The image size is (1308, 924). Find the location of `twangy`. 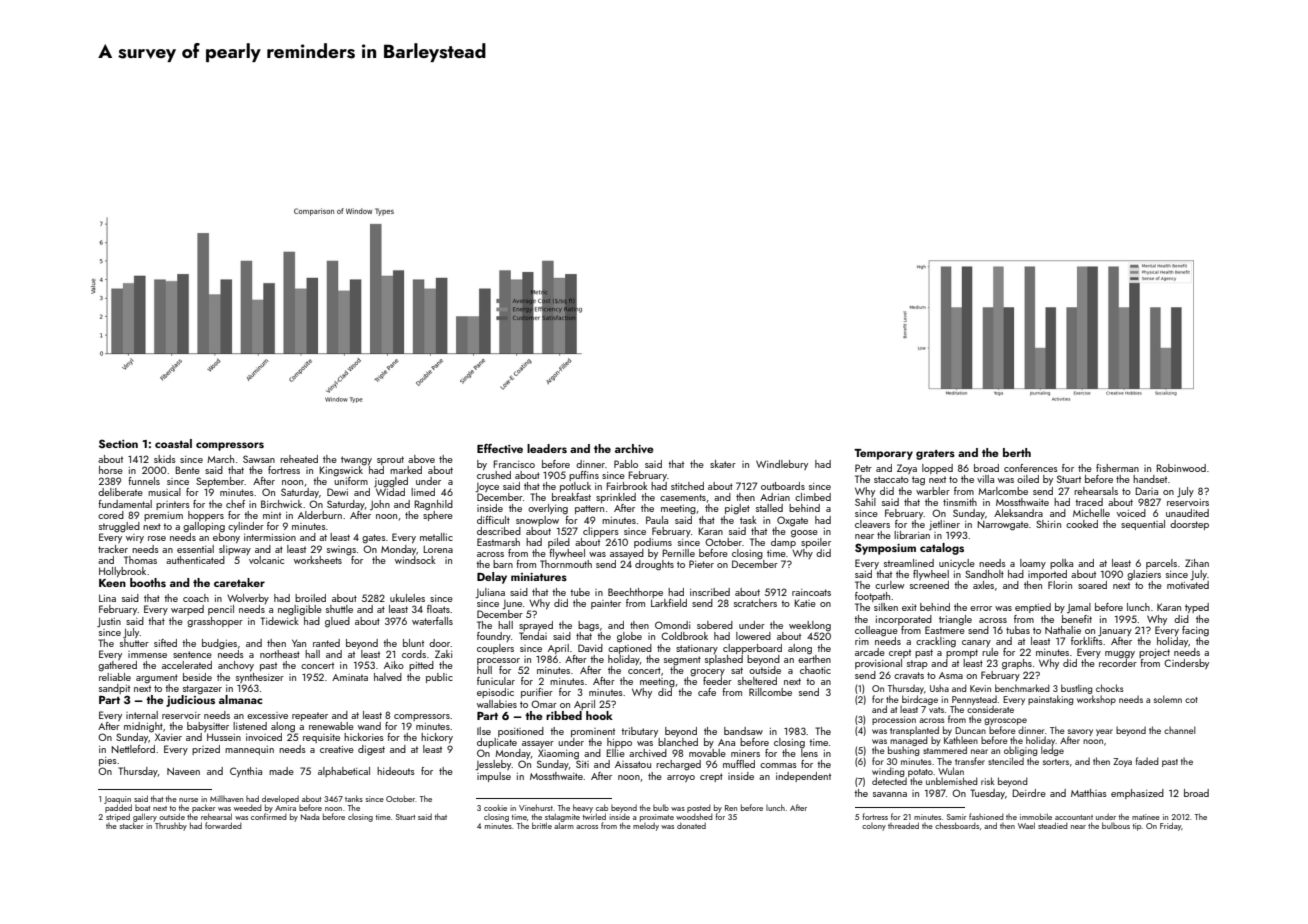

twangy is located at coordinates (356, 461).
